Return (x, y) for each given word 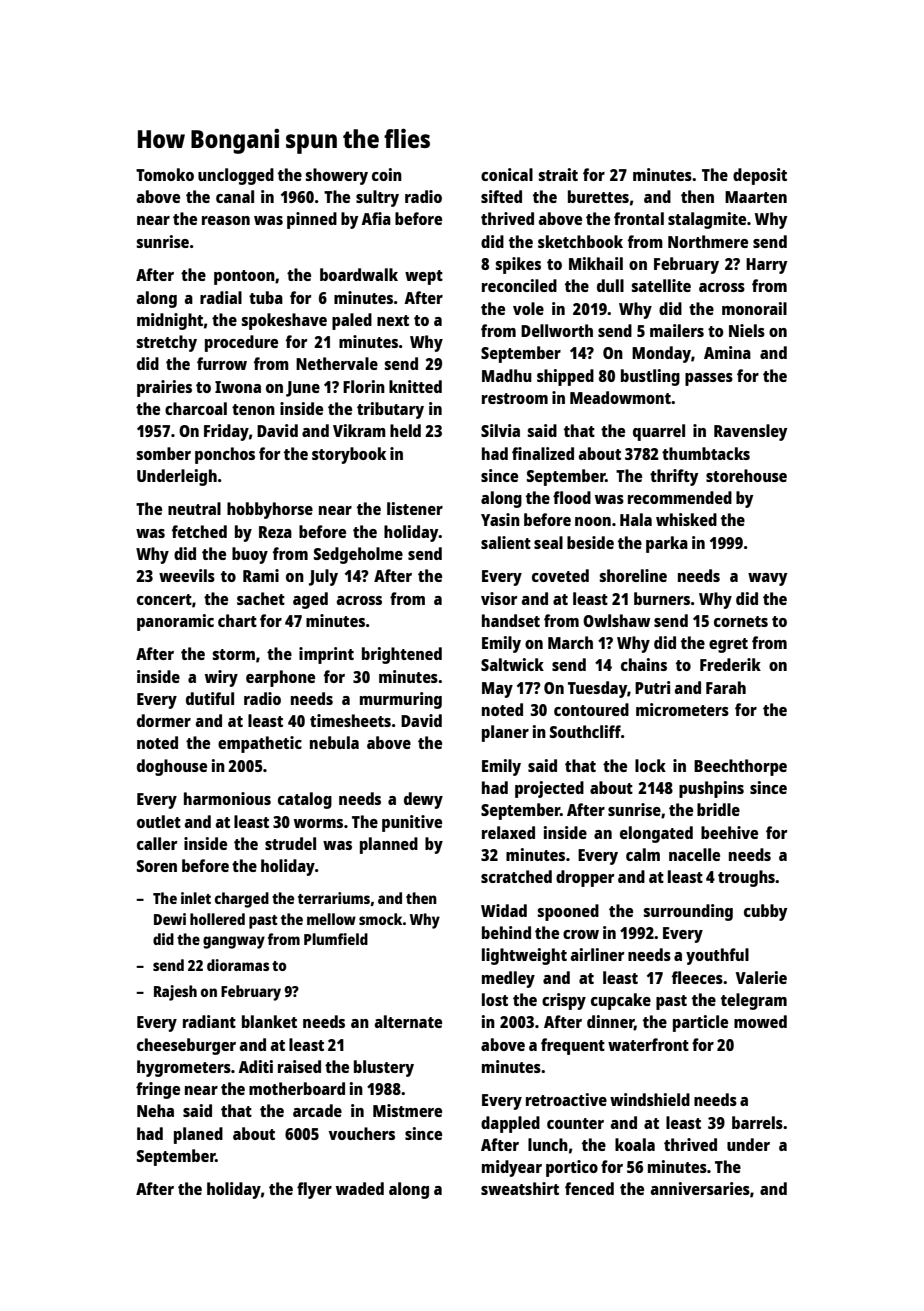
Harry (767, 266)
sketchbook (580, 241)
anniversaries (700, 1188)
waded (360, 1188)
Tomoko (165, 174)
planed (198, 1135)
